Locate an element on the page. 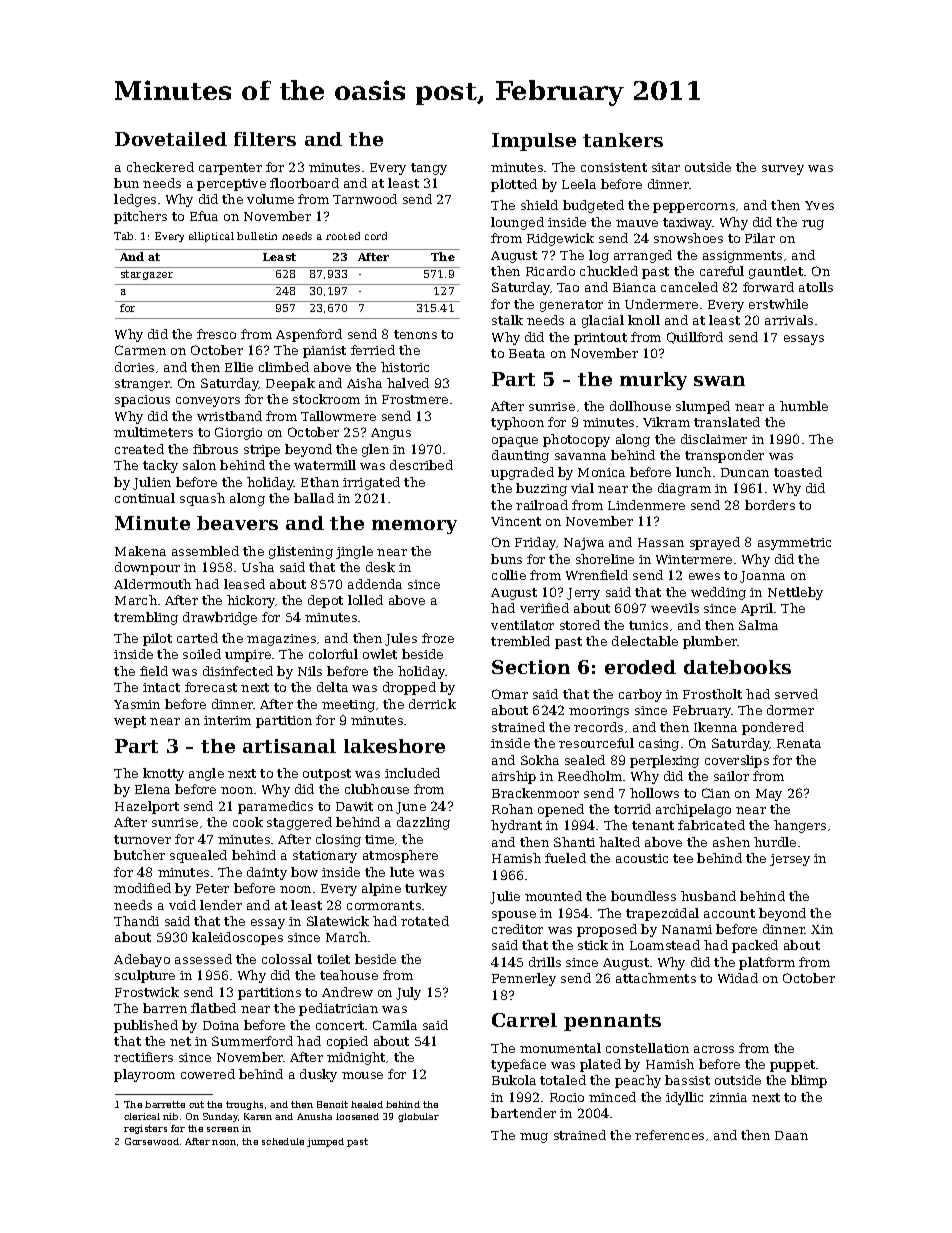  pitchers is located at coordinates (140, 217).
